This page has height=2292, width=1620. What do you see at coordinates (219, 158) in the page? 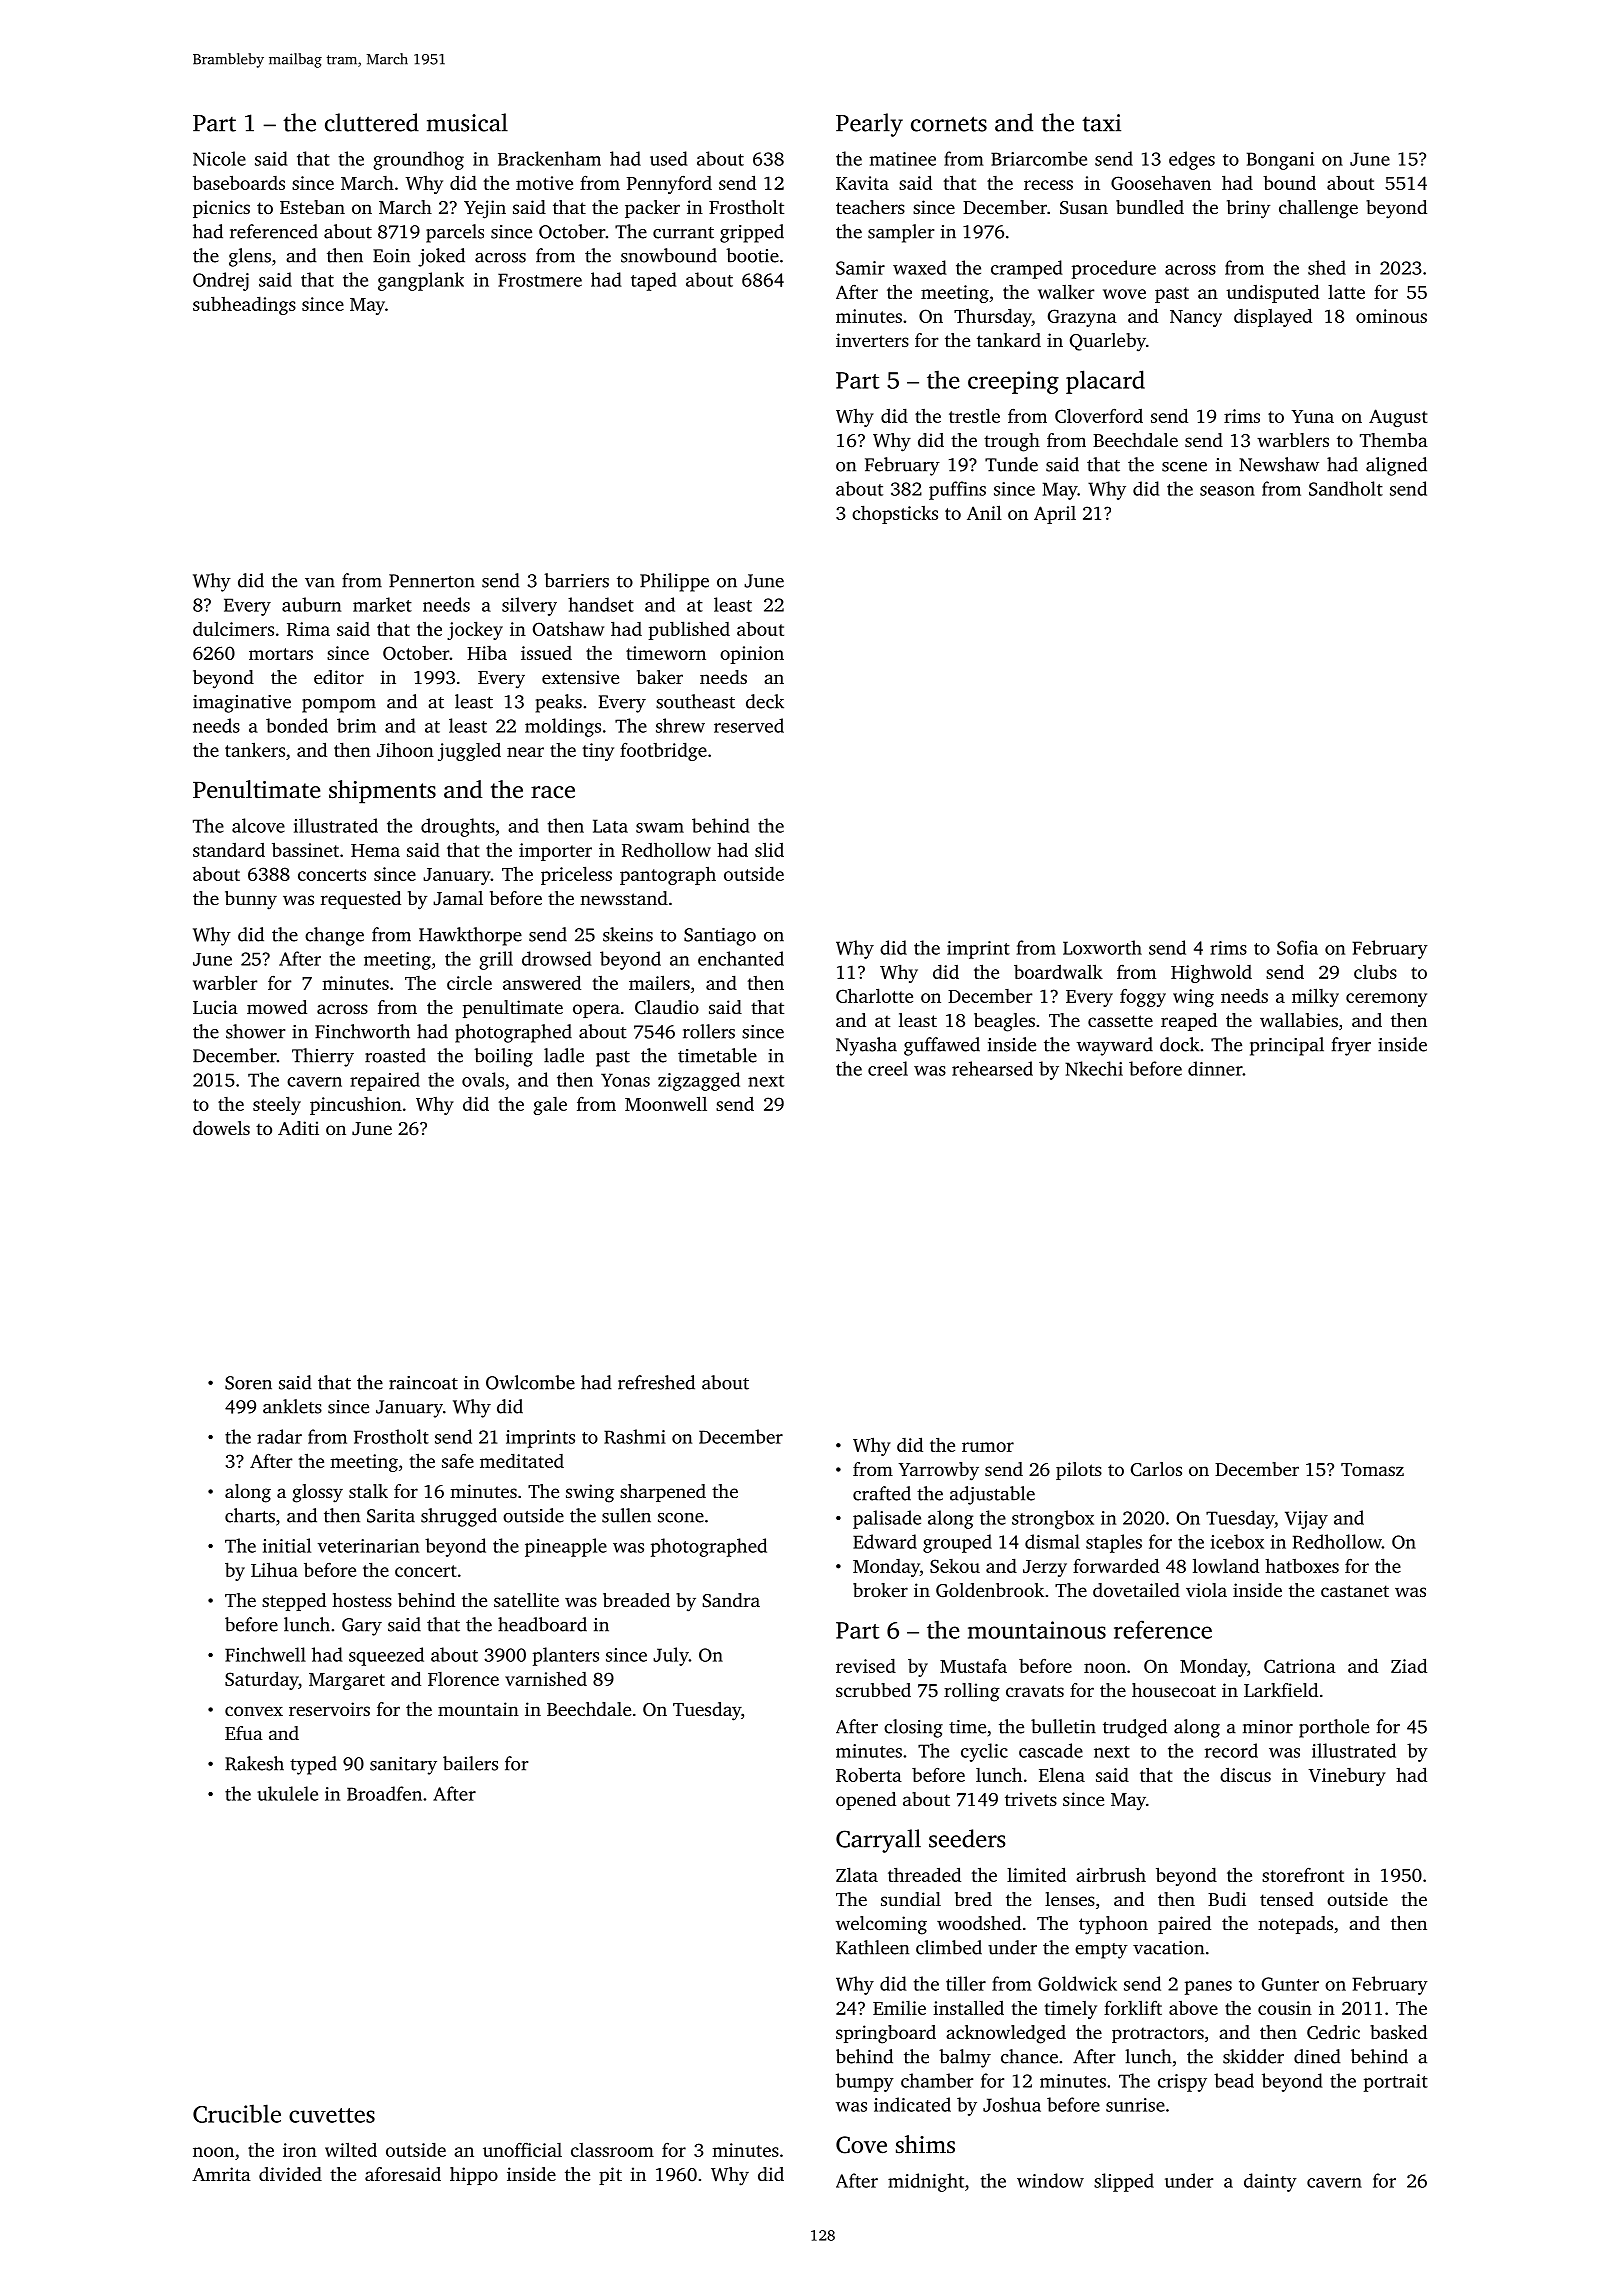
I see `Nicole` at bounding box center [219, 158].
